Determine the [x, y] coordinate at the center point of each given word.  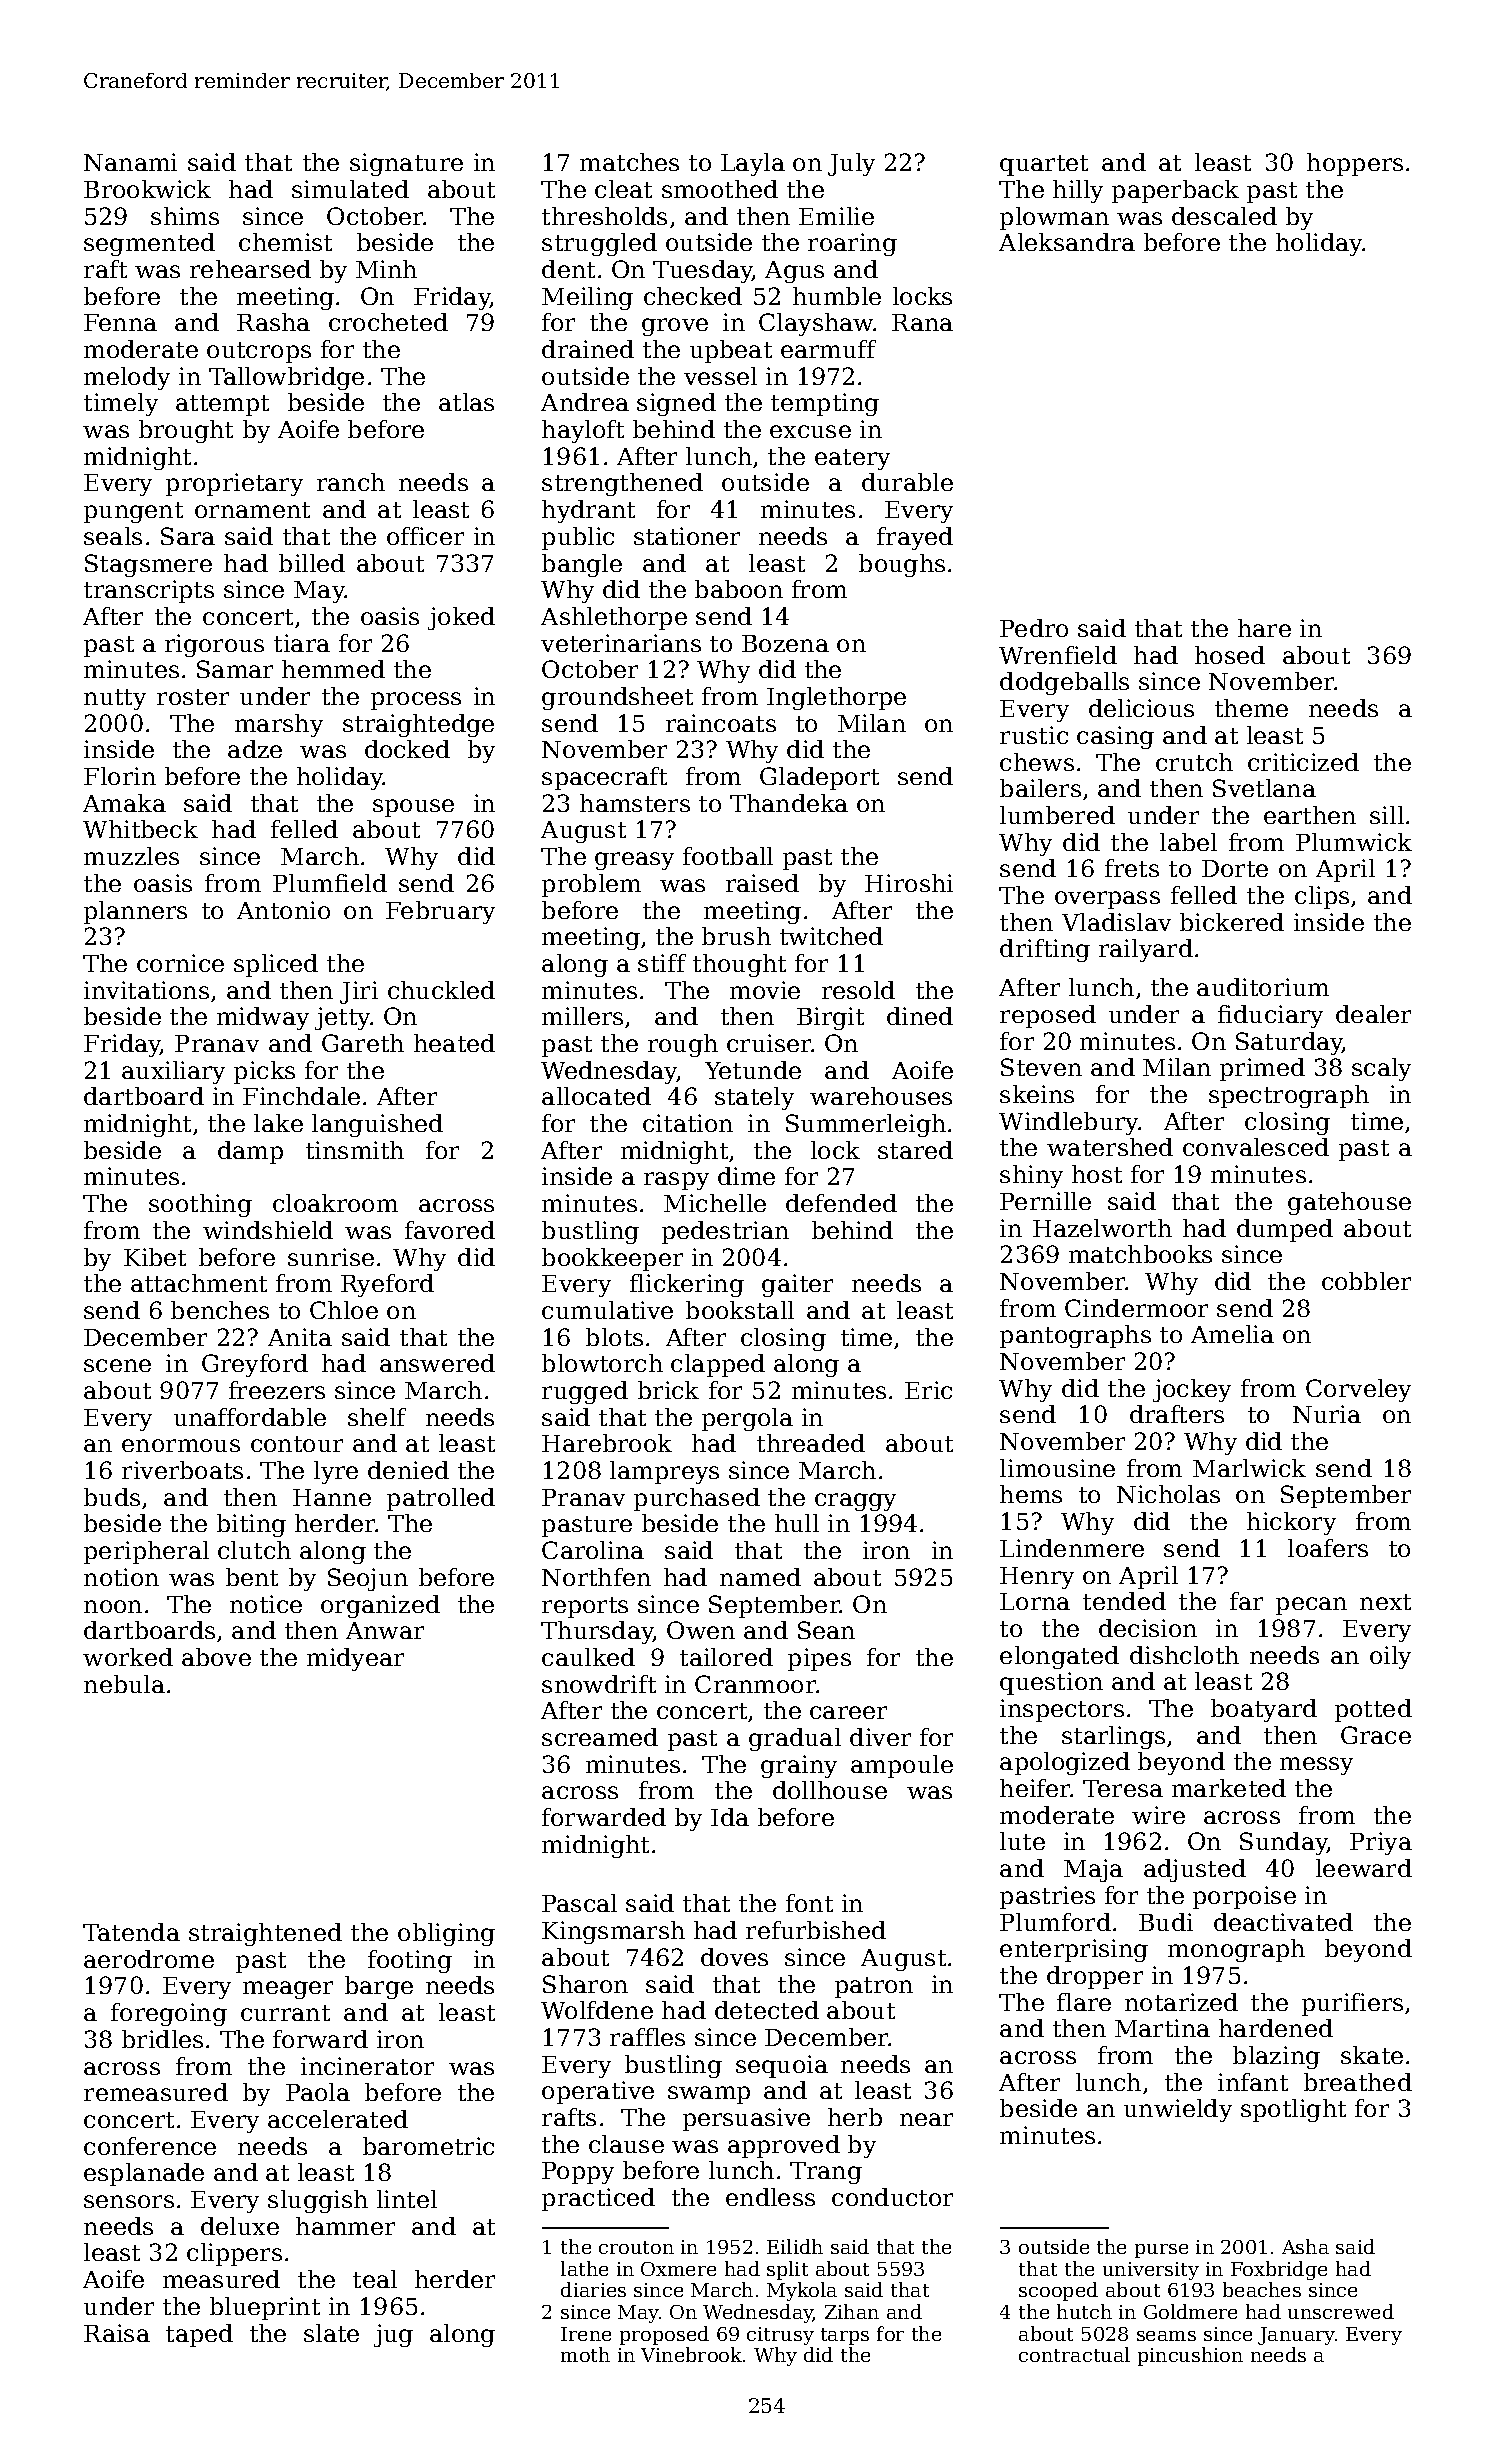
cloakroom [335, 1203]
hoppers [1355, 164]
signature [406, 164]
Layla [753, 164]
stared [915, 1150]
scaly [1381, 1069]
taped [199, 2335]
